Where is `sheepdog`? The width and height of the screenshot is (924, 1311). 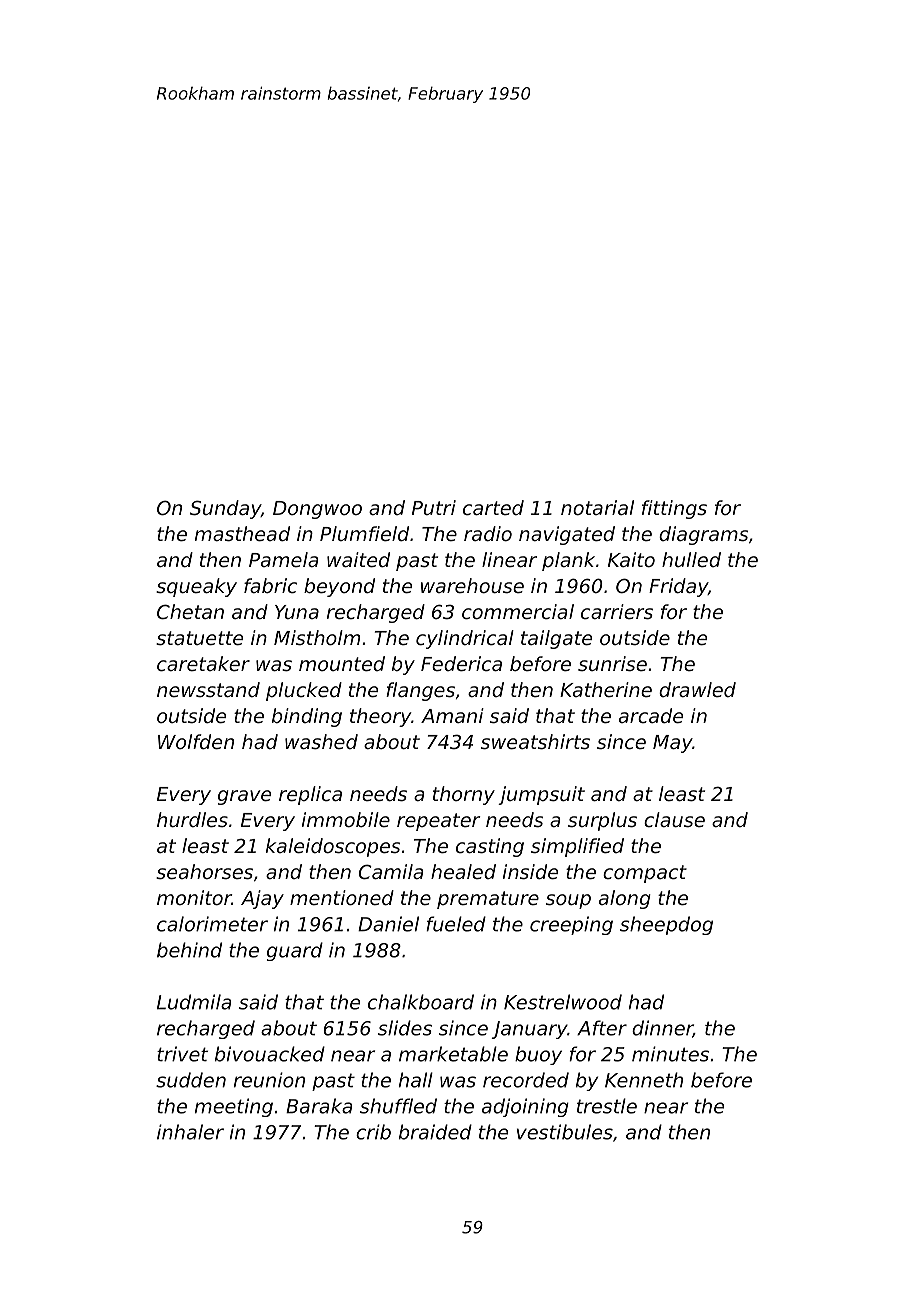 sheepdog is located at coordinates (666, 925).
